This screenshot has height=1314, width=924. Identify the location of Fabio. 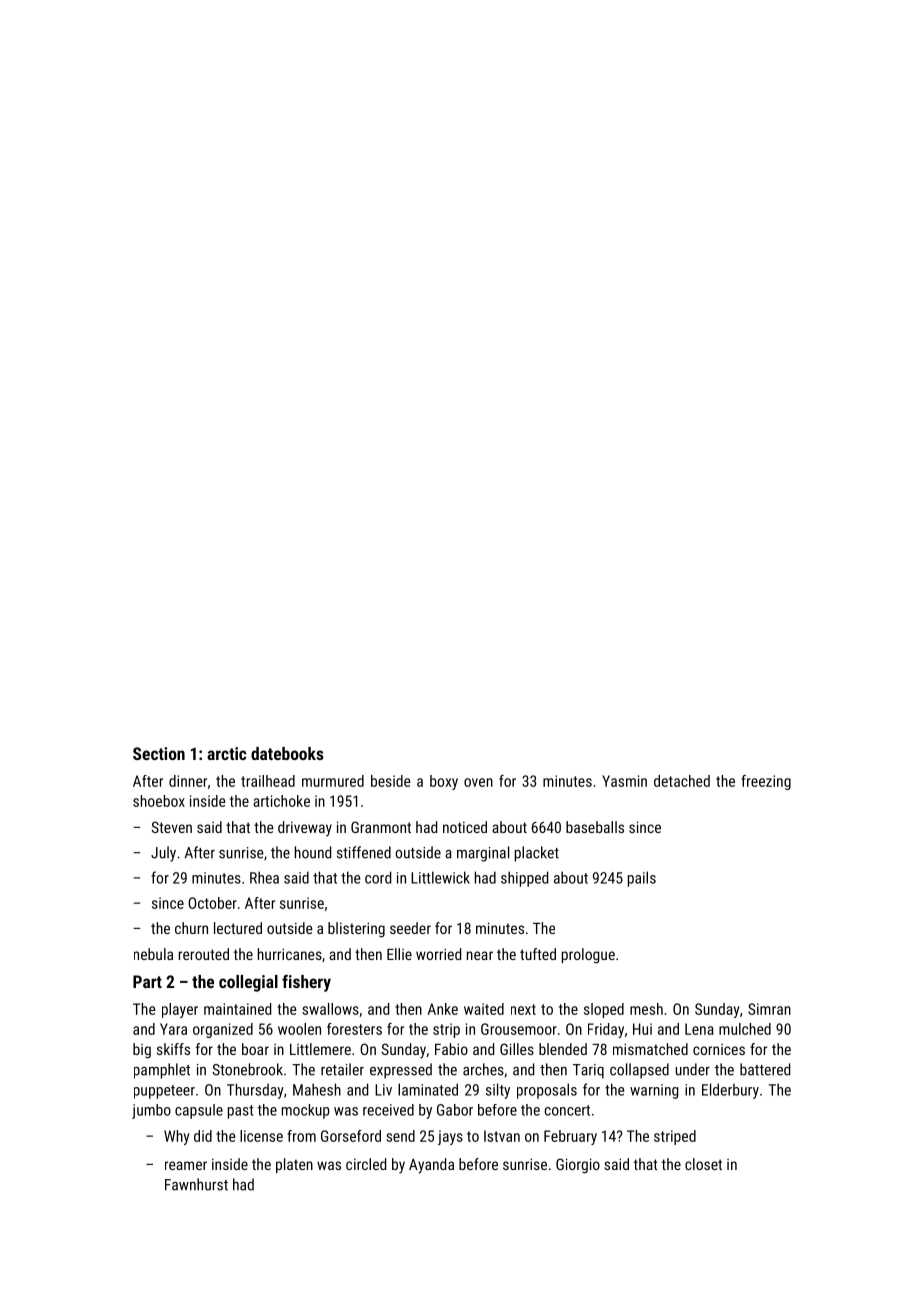
(451, 1049).
